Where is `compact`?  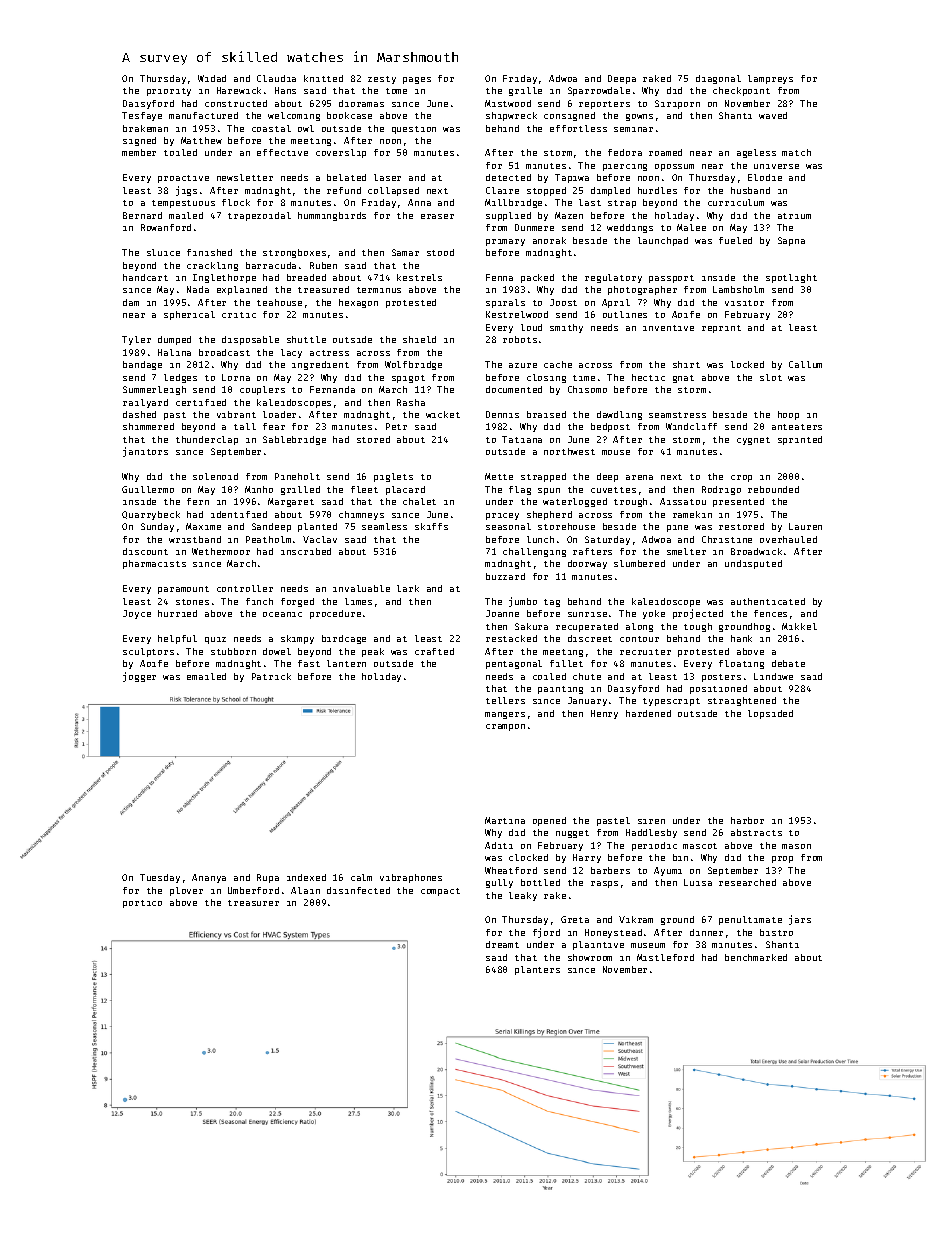 compact is located at coordinates (440, 892).
